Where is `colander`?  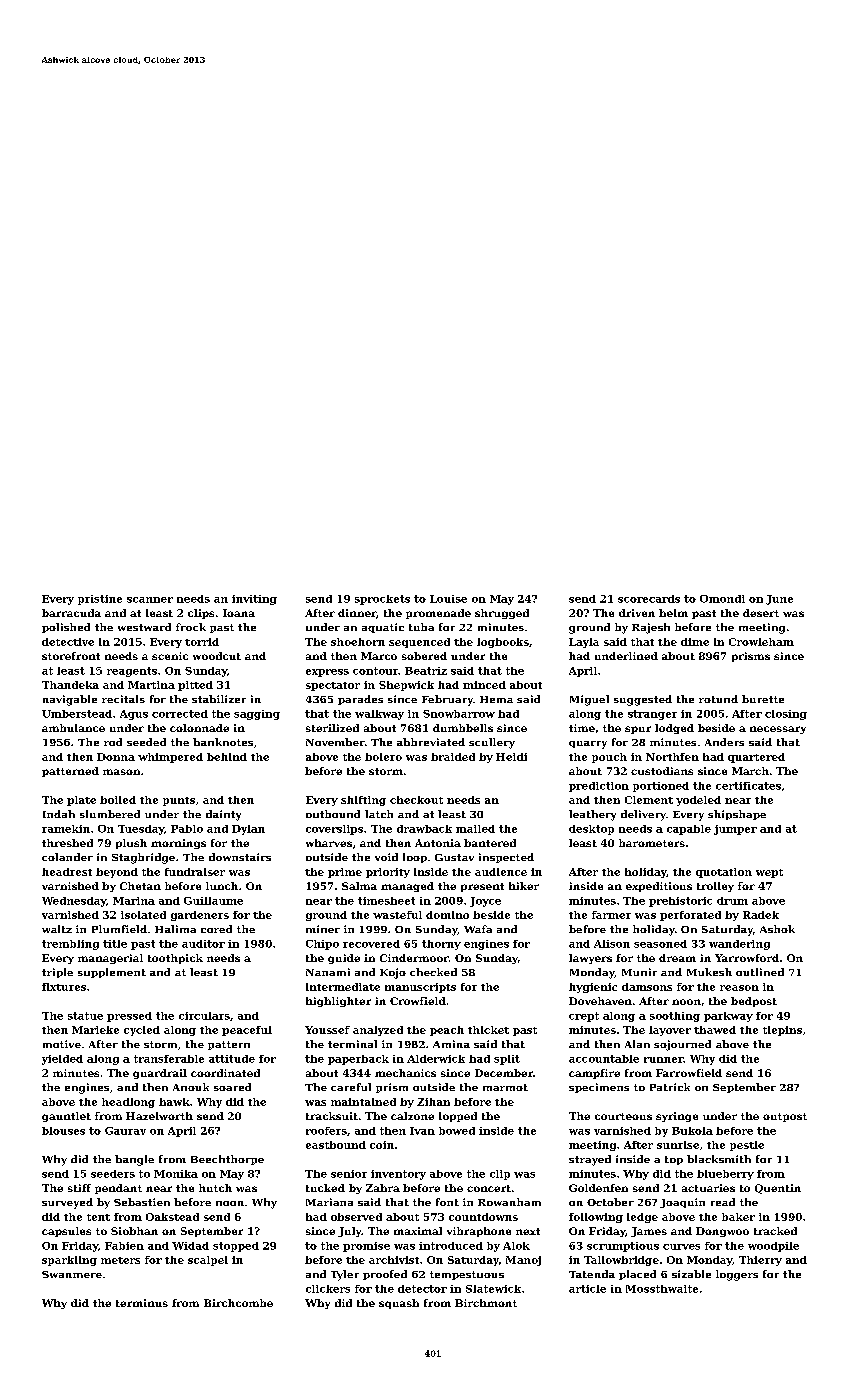 colander is located at coordinates (67, 857).
